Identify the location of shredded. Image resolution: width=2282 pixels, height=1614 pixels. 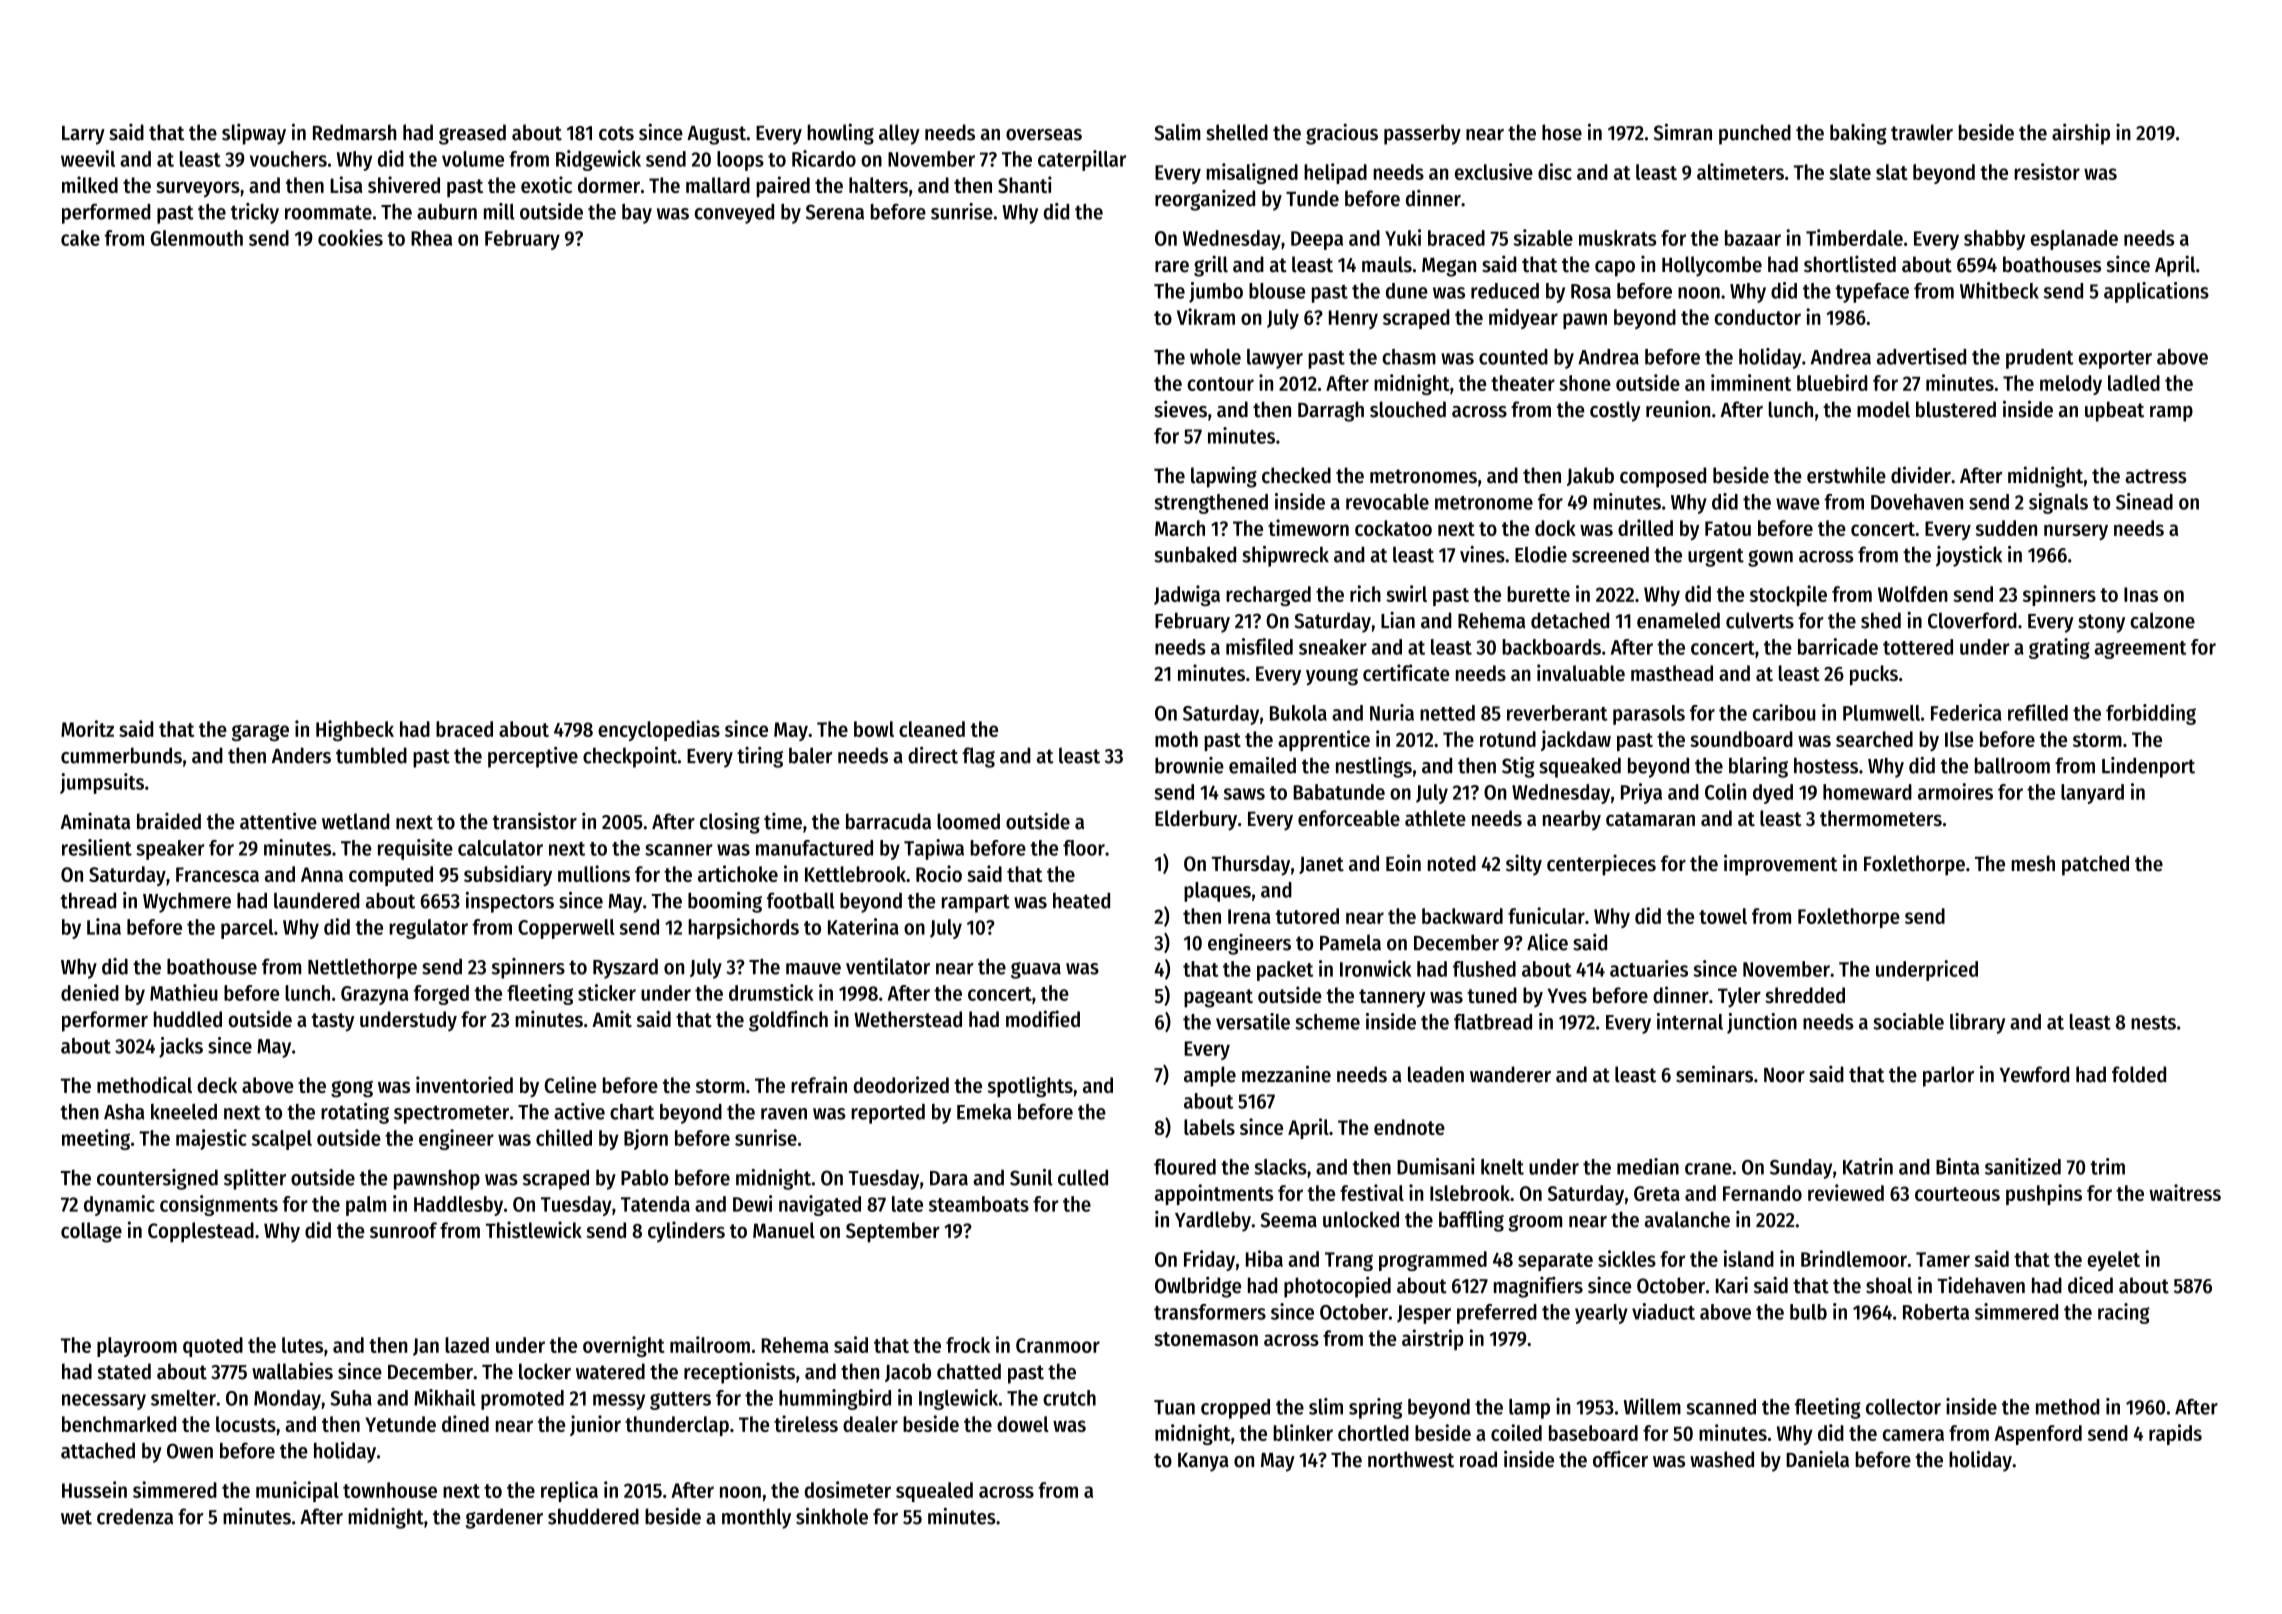
(1805, 995).
